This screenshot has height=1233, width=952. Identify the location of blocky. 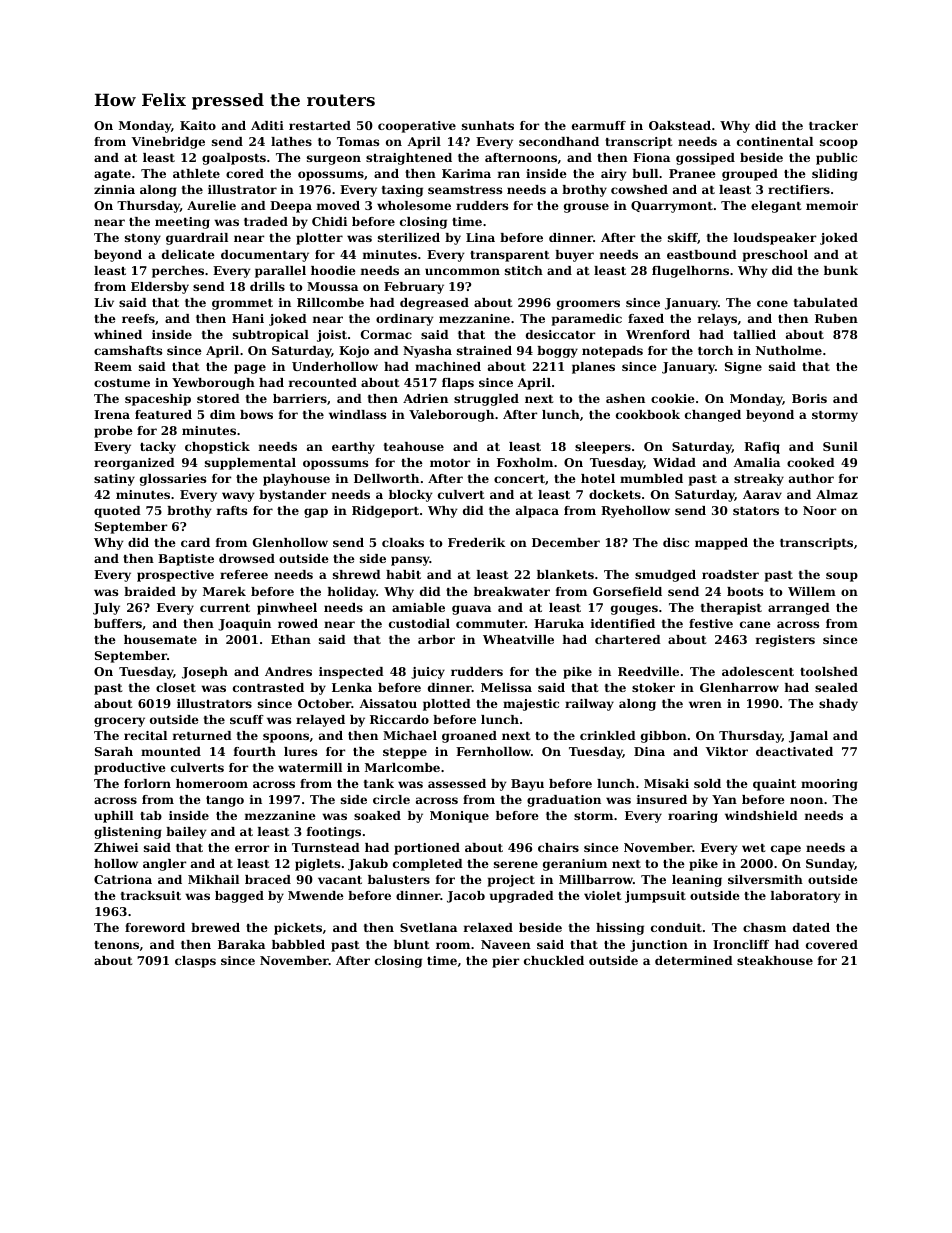
(410, 496).
